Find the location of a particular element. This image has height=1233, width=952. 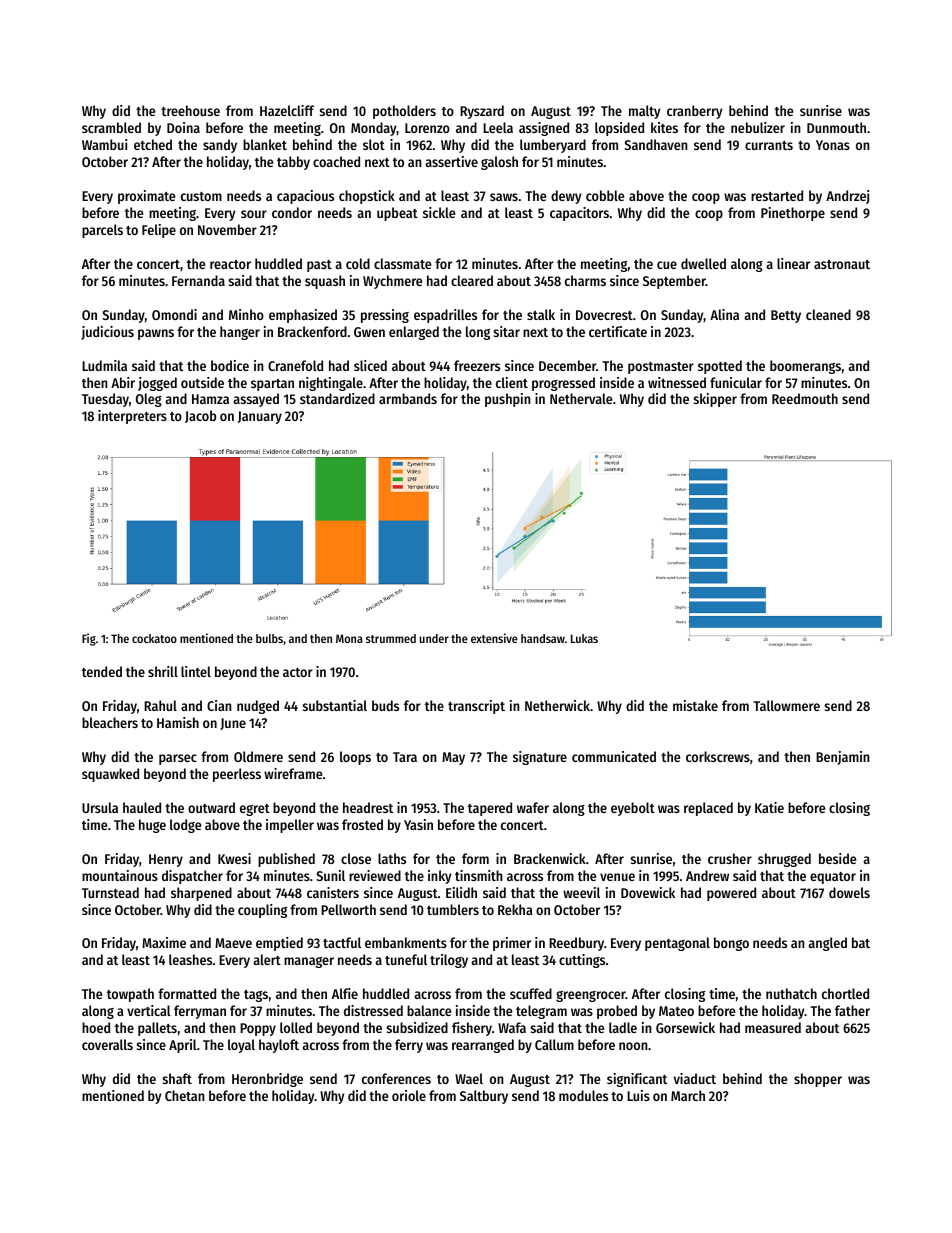

Chetan is located at coordinates (185, 1095).
